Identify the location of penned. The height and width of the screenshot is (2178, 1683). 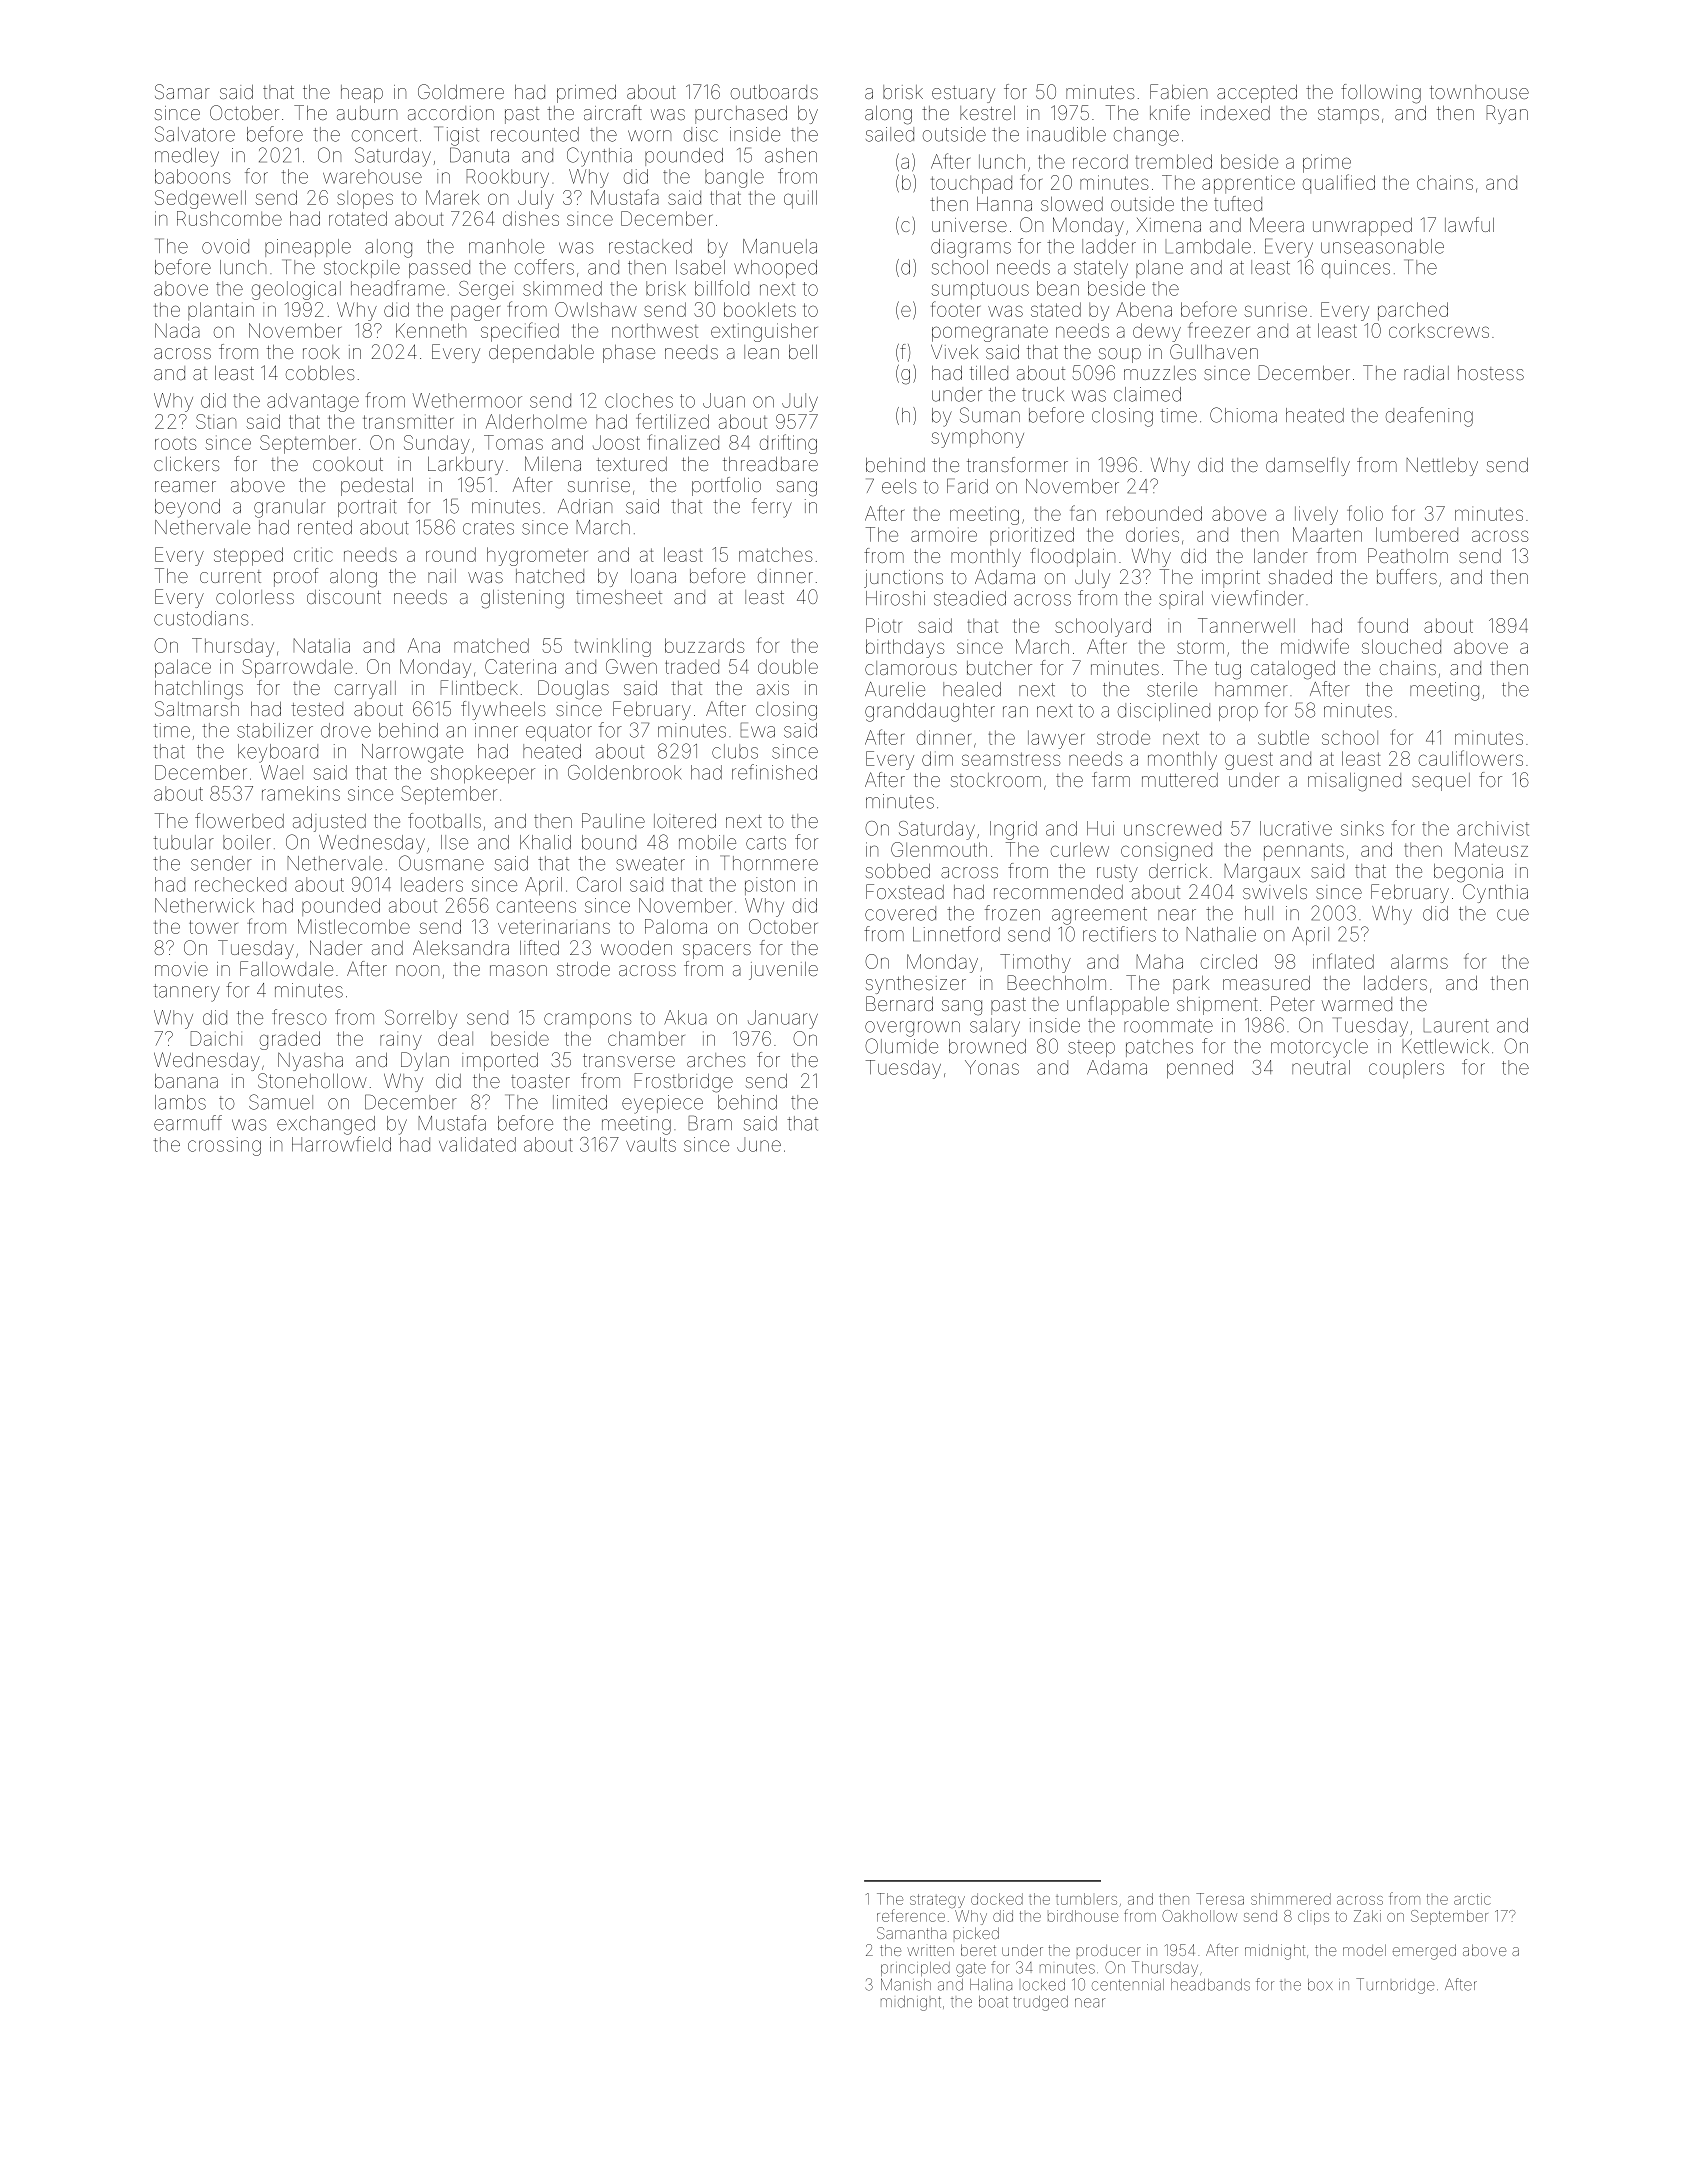
(1200, 1069).
